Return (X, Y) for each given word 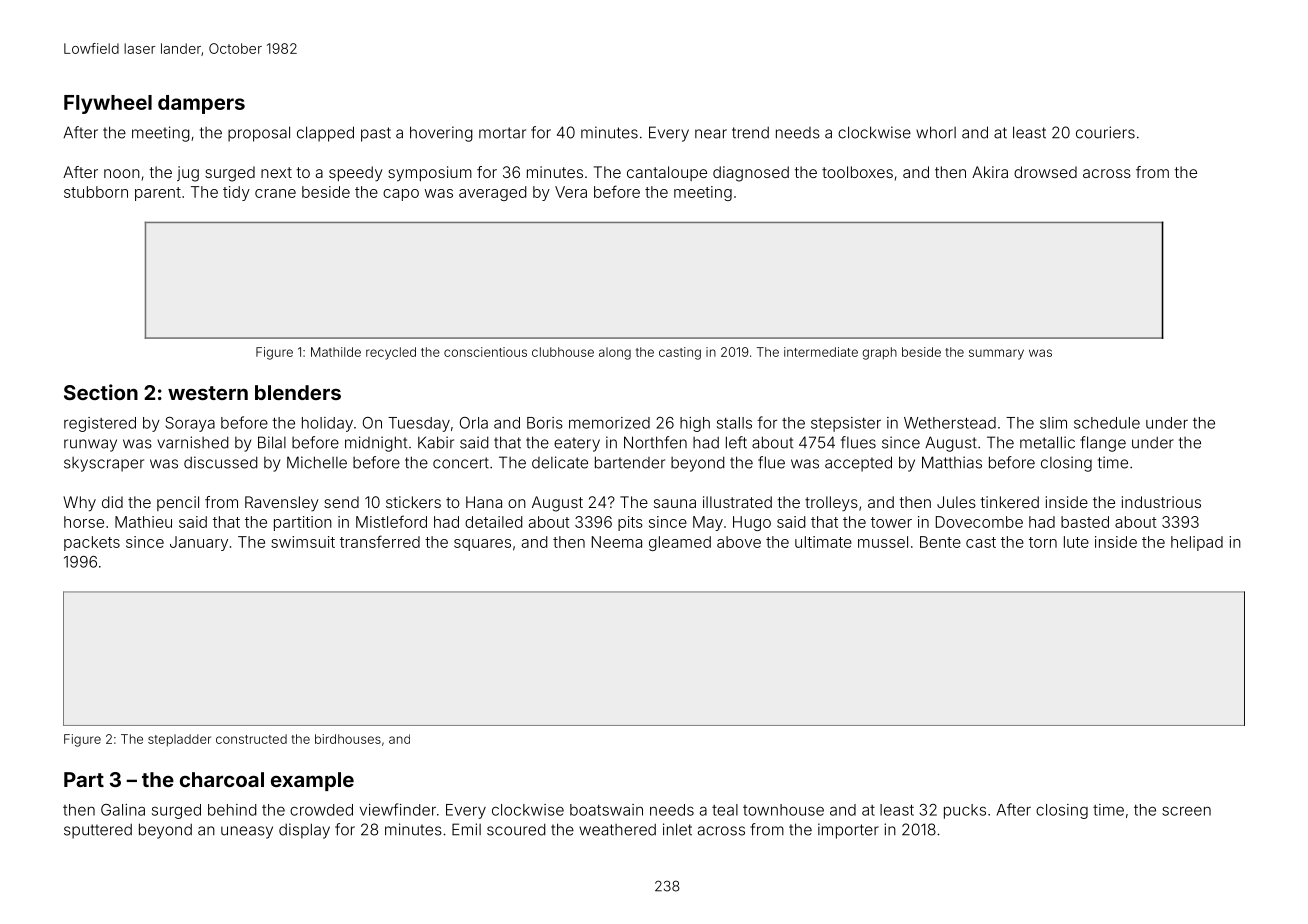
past (376, 134)
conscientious (485, 352)
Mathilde (336, 352)
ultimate (823, 542)
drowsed (1045, 172)
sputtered (98, 831)
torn (1043, 542)
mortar (502, 133)
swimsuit (303, 542)
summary (996, 354)
